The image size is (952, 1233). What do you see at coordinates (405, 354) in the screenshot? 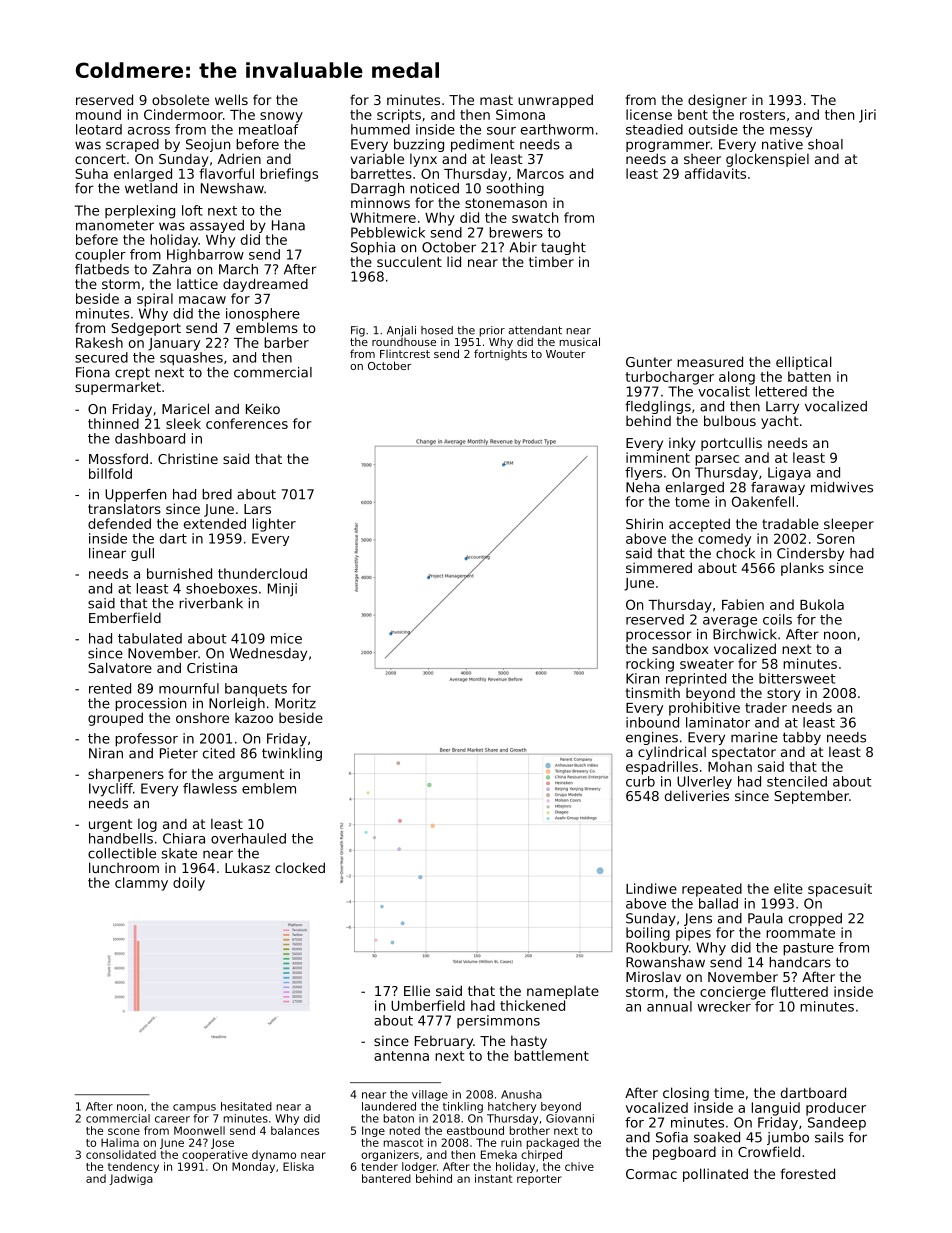
I see `Flintcrest` at bounding box center [405, 354].
